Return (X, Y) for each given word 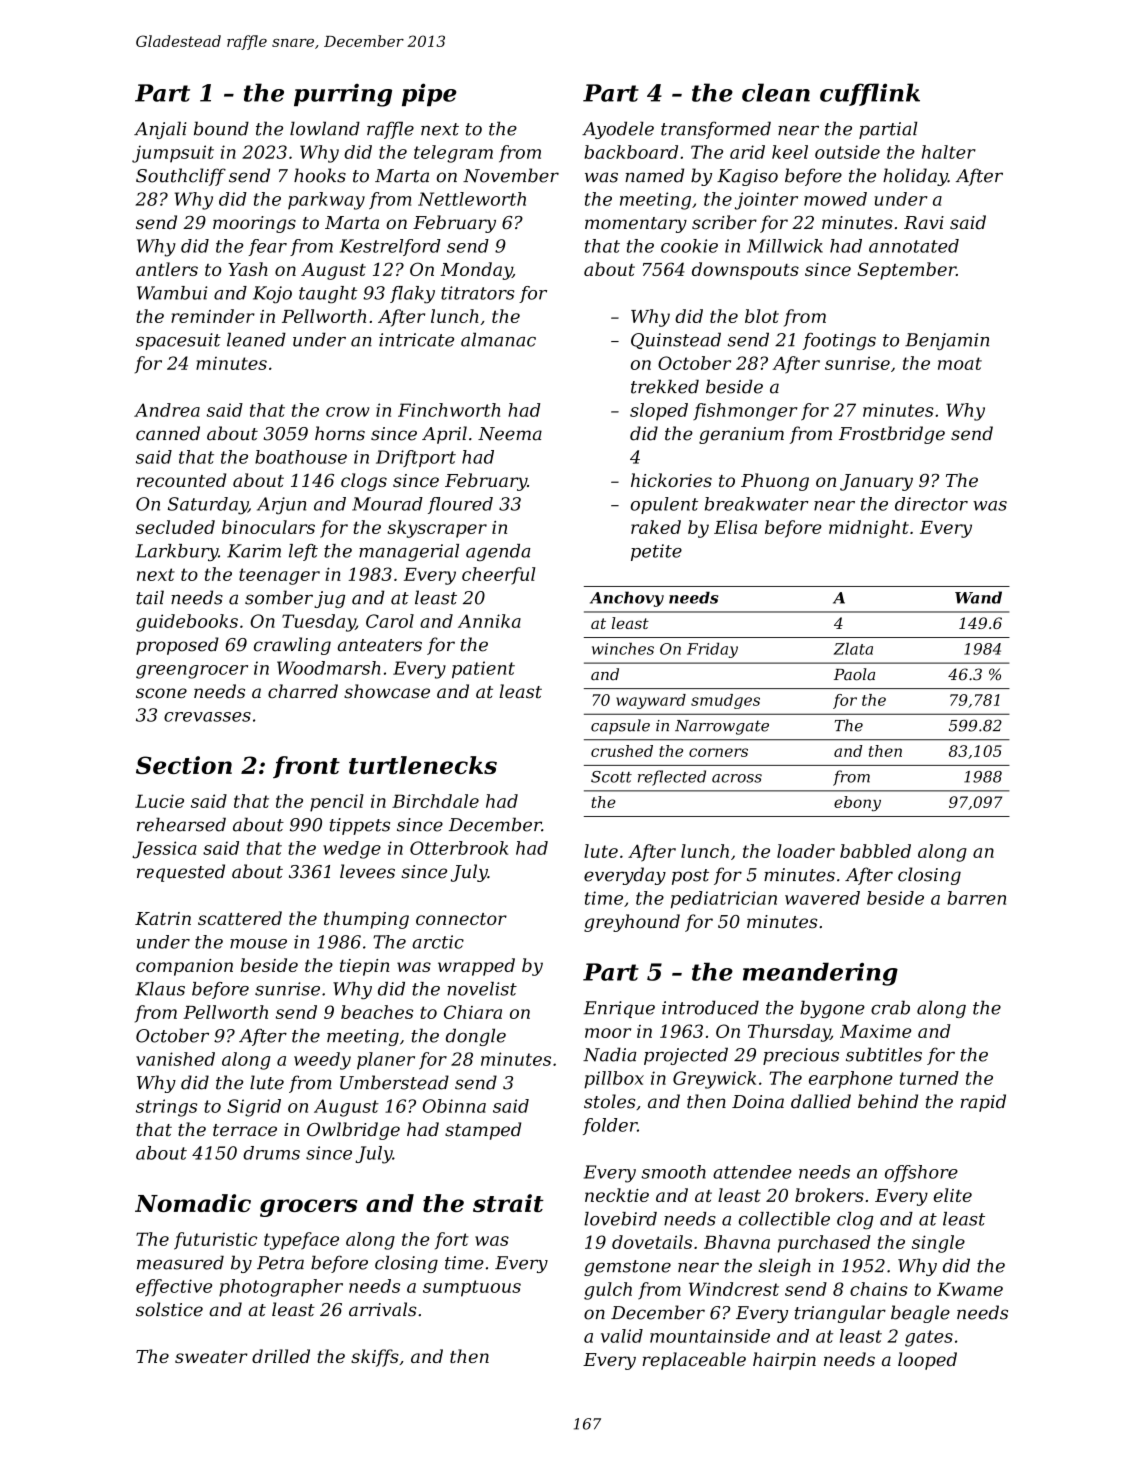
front (306, 767)
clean (776, 92)
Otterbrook (459, 848)
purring (343, 95)
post (690, 877)
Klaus (160, 989)
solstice (169, 1309)
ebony (857, 803)
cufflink (870, 94)
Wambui (172, 293)
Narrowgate (722, 727)
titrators (477, 293)
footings (839, 341)
